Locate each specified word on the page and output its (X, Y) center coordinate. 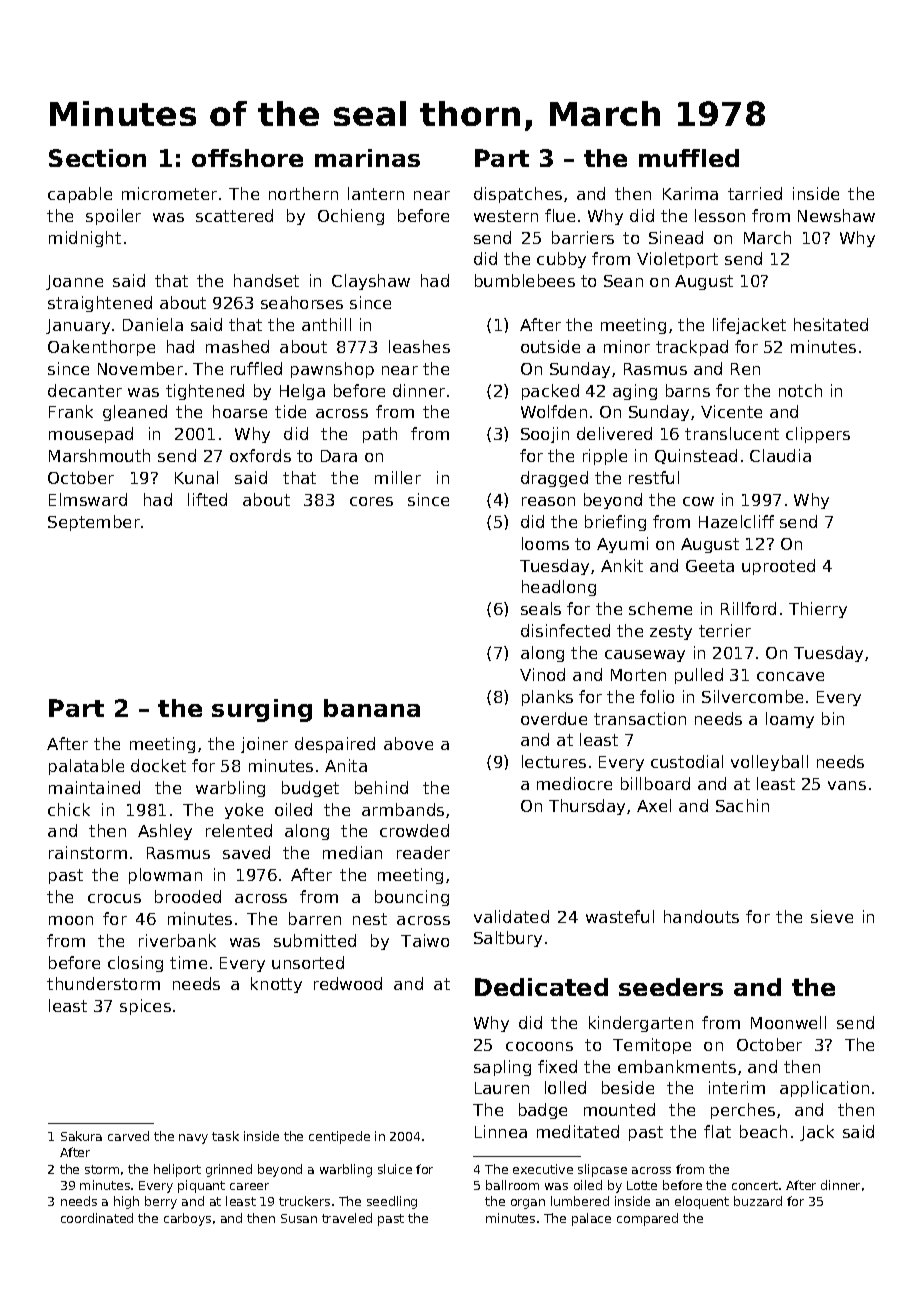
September (94, 523)
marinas (367, 158)
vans (847, 785)
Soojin (545, 435)
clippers (818, 435)
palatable (86, 767)
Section (97, 158)
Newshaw (836, 215)
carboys (187, 1219)
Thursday (587, 807)
